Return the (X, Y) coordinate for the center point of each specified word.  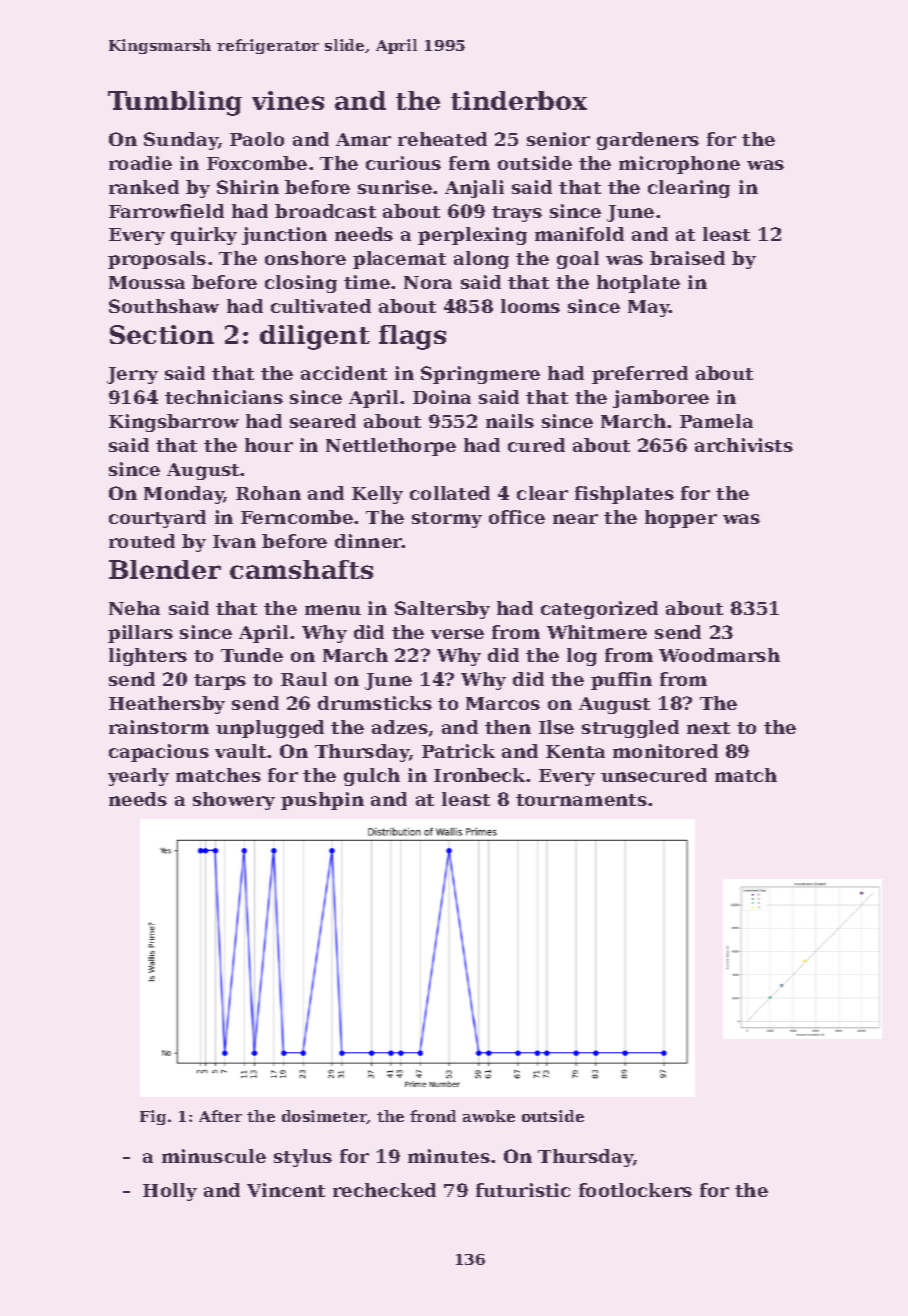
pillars (140, 634)
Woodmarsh (719, 655)
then (508, 727)
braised (687, 258)
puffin (621, 681)
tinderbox (519, 100)
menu (333, 610)
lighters (148, 657)
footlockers (635, 1190)
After (220, 1116)
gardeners (648, 141)
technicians (224, 397)
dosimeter (324, 1117)
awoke (489, 1116)
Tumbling (175, 103)
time (367, 282)
